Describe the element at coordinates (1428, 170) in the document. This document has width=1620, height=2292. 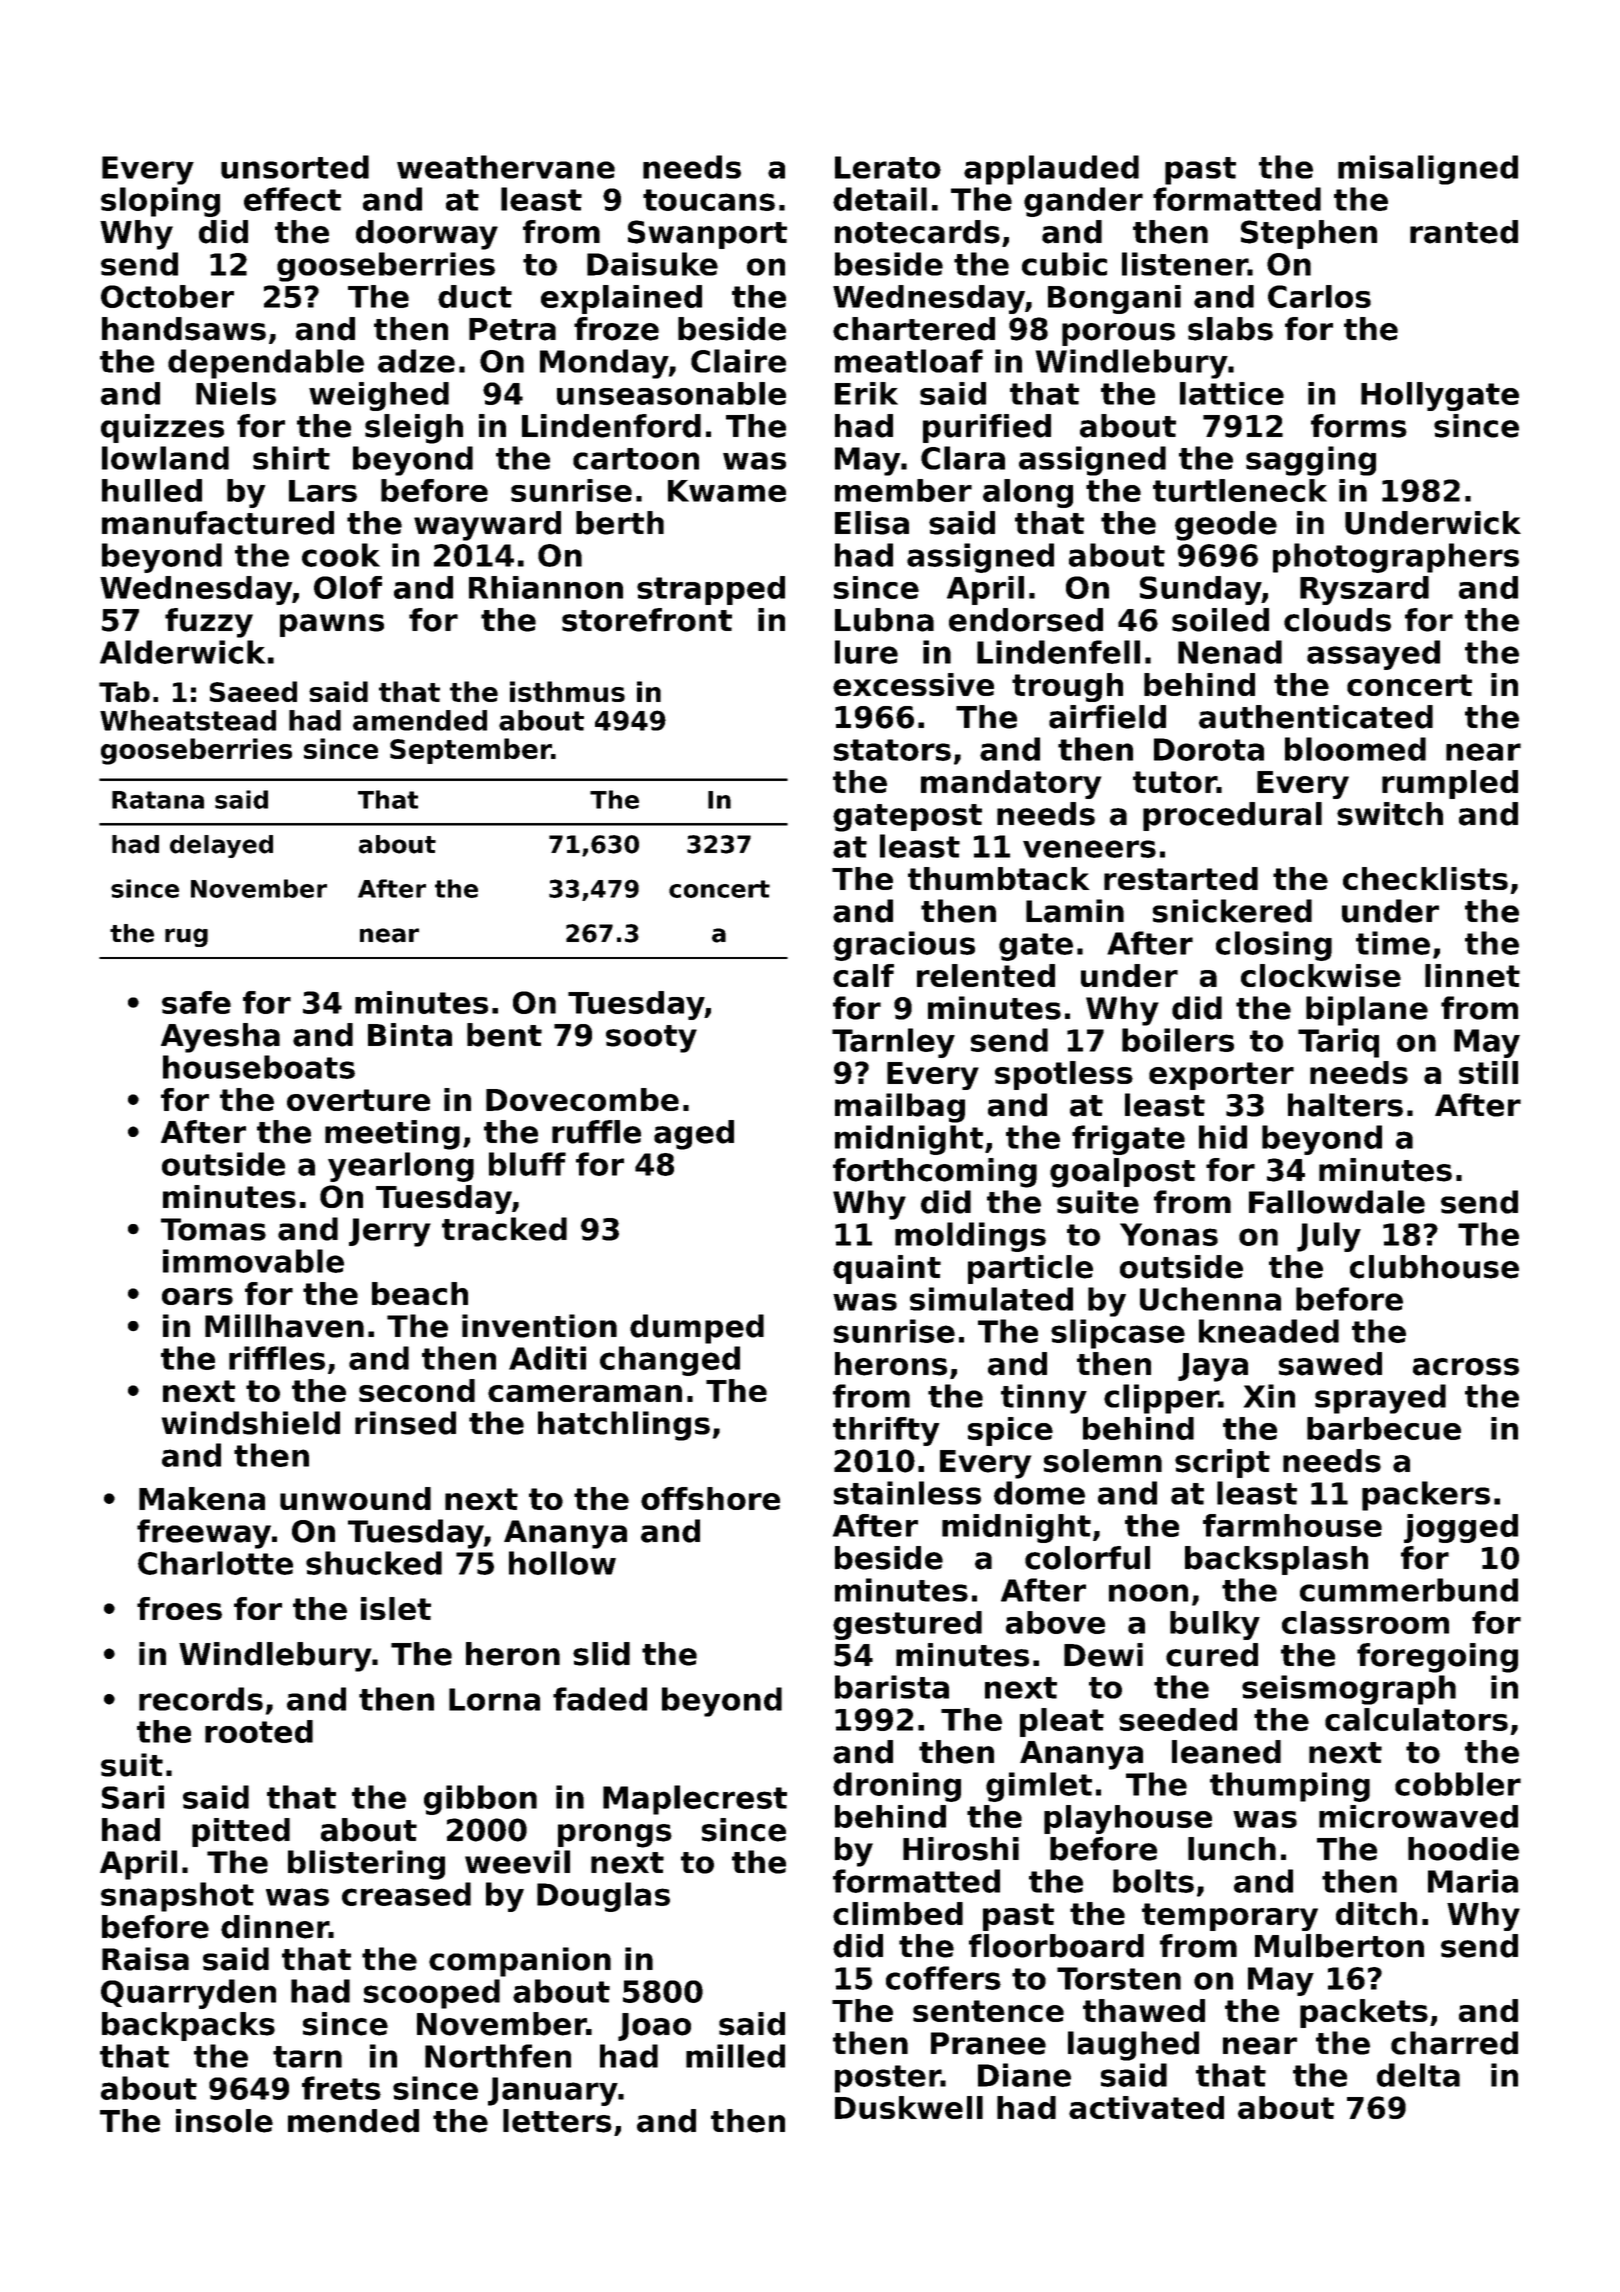
I see `misaligned` at that location.
